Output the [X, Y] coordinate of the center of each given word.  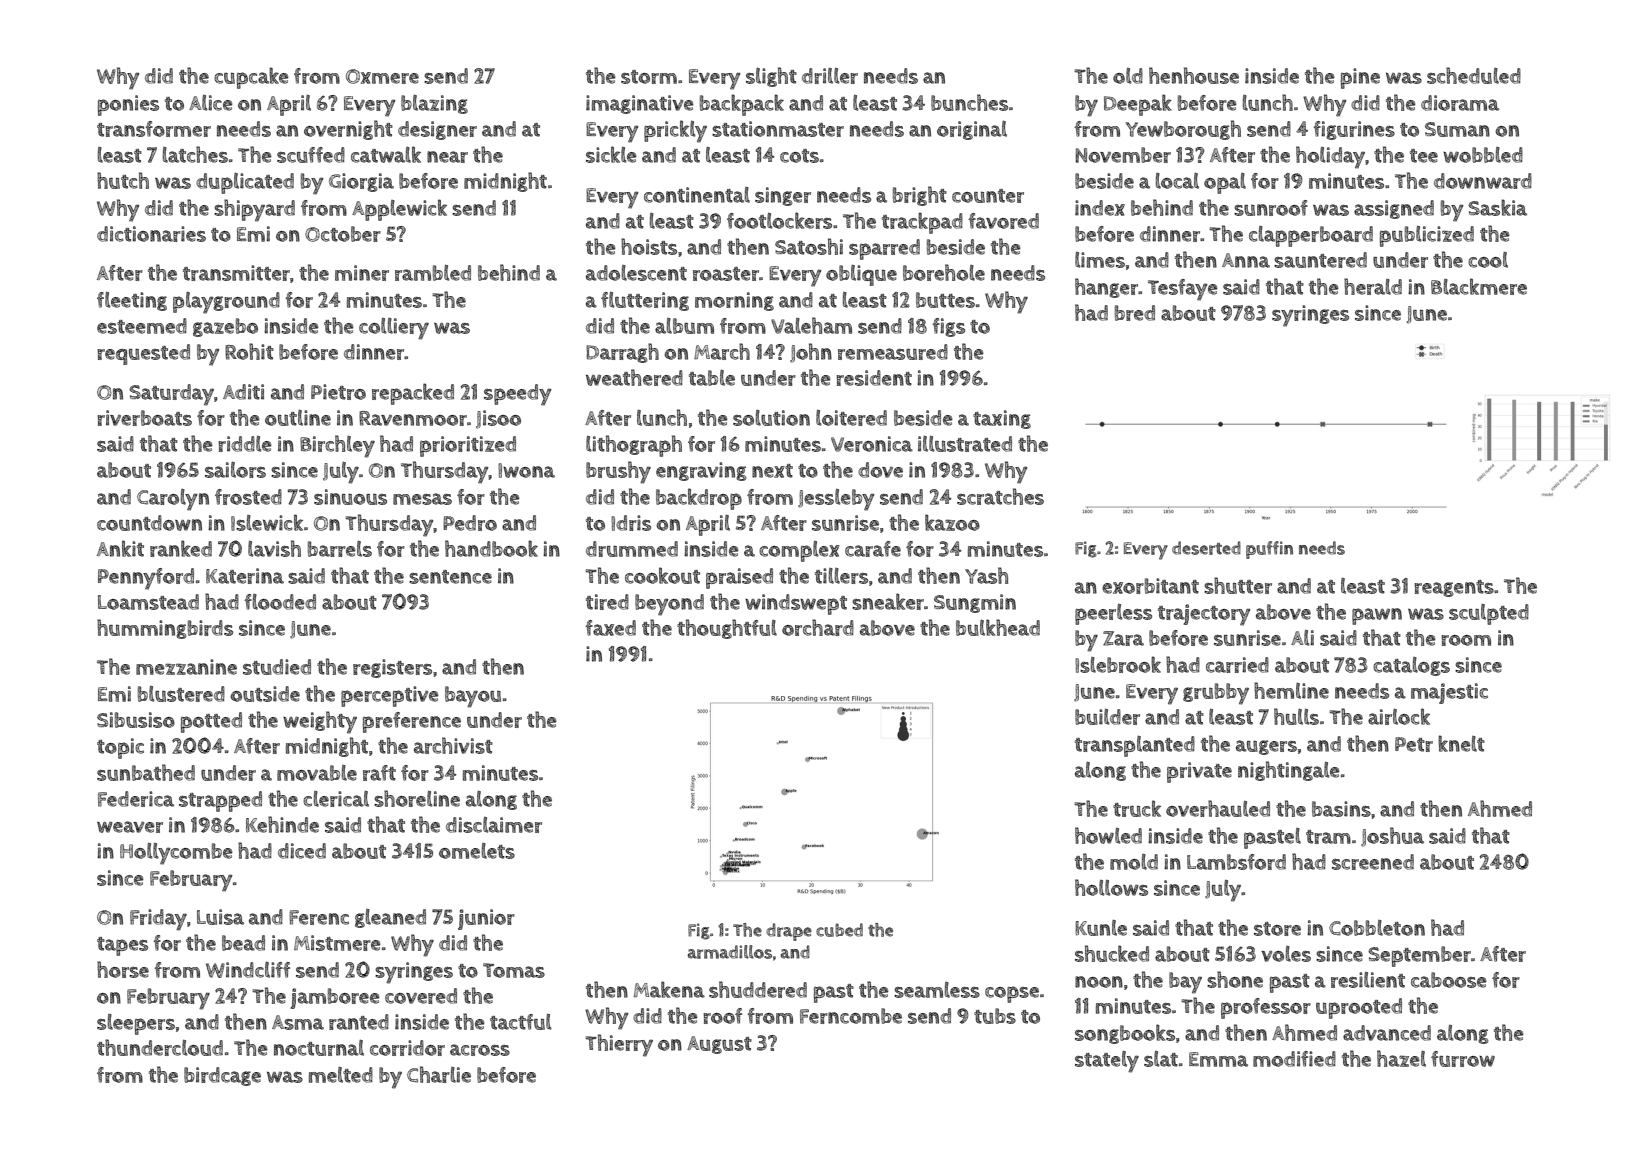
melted [341, 1075]
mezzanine [186, 667]
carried [1237, 665]
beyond [669, 605]
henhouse [1194, 75]
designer [437, 130]
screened [1373, 862]
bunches [969, 102]
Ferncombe [851, 1016]
